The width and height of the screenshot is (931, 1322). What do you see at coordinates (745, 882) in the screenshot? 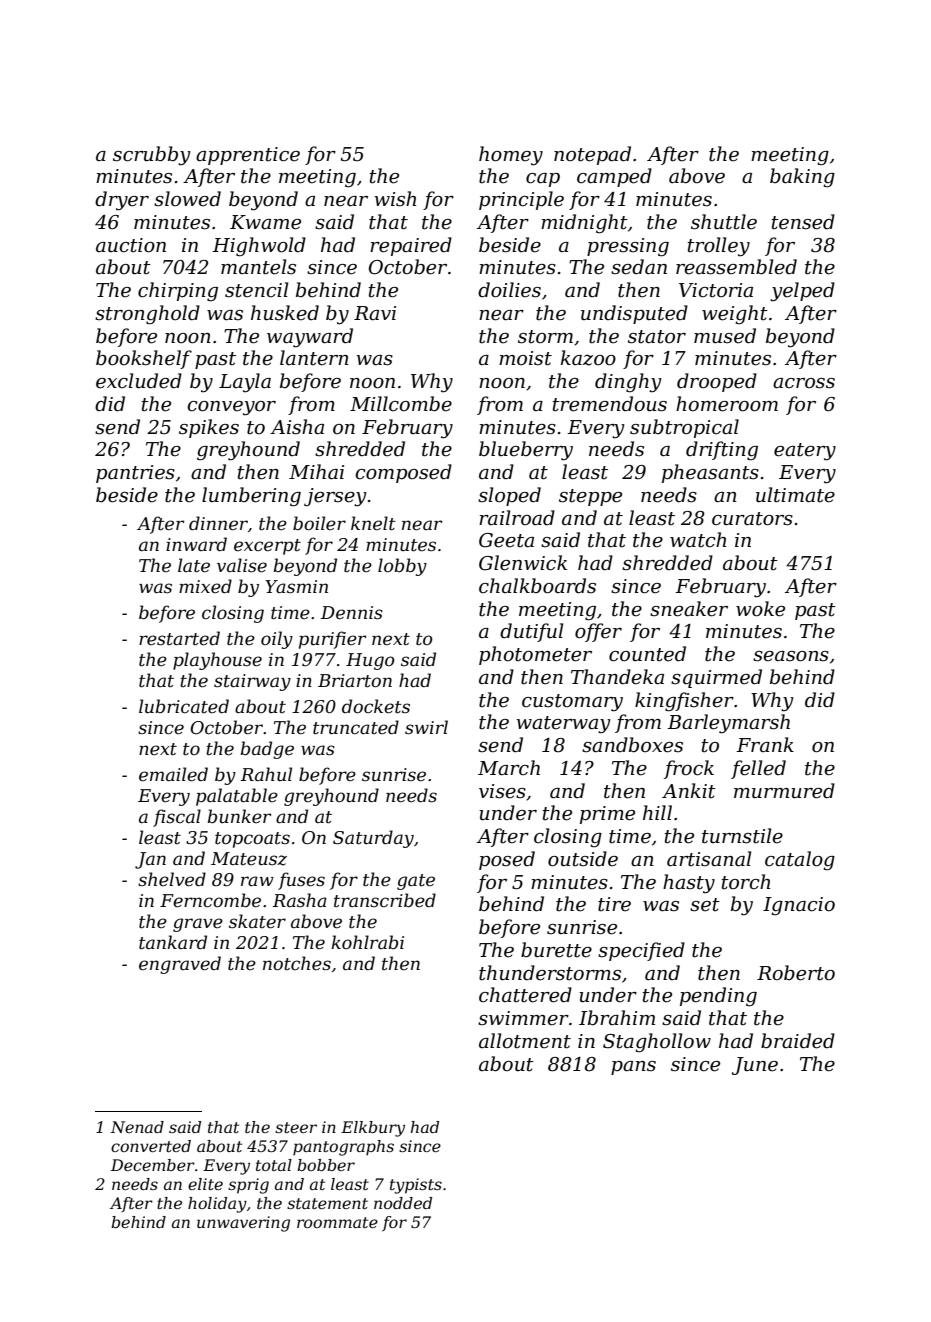
I see `torch` at bounding box center [745, 882].
